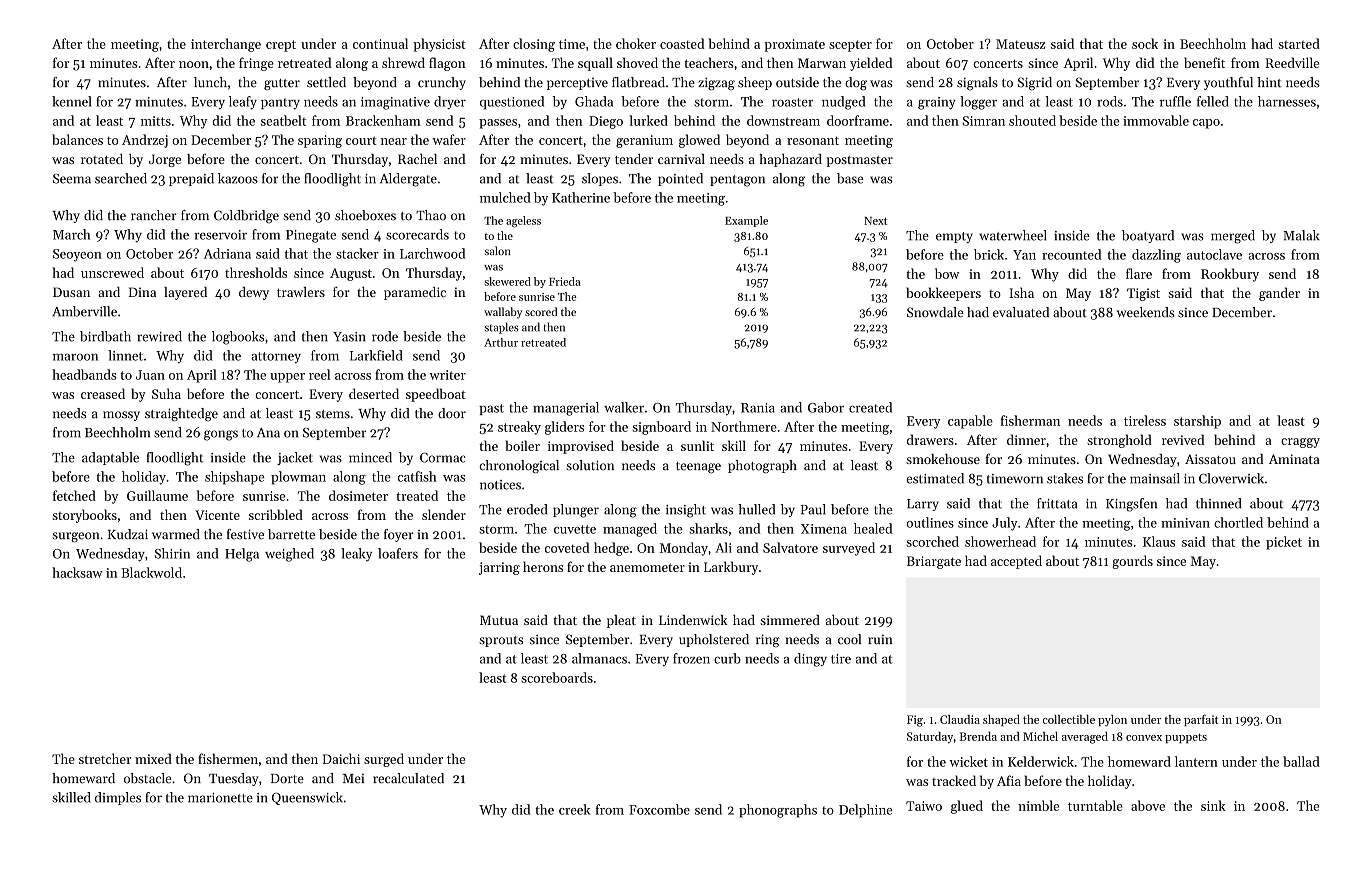 The width and height of the image is (1372, 887). What do you see at coordinates (226, 45) in the image?
I see `interchange` at bounding box center [226, 45].
